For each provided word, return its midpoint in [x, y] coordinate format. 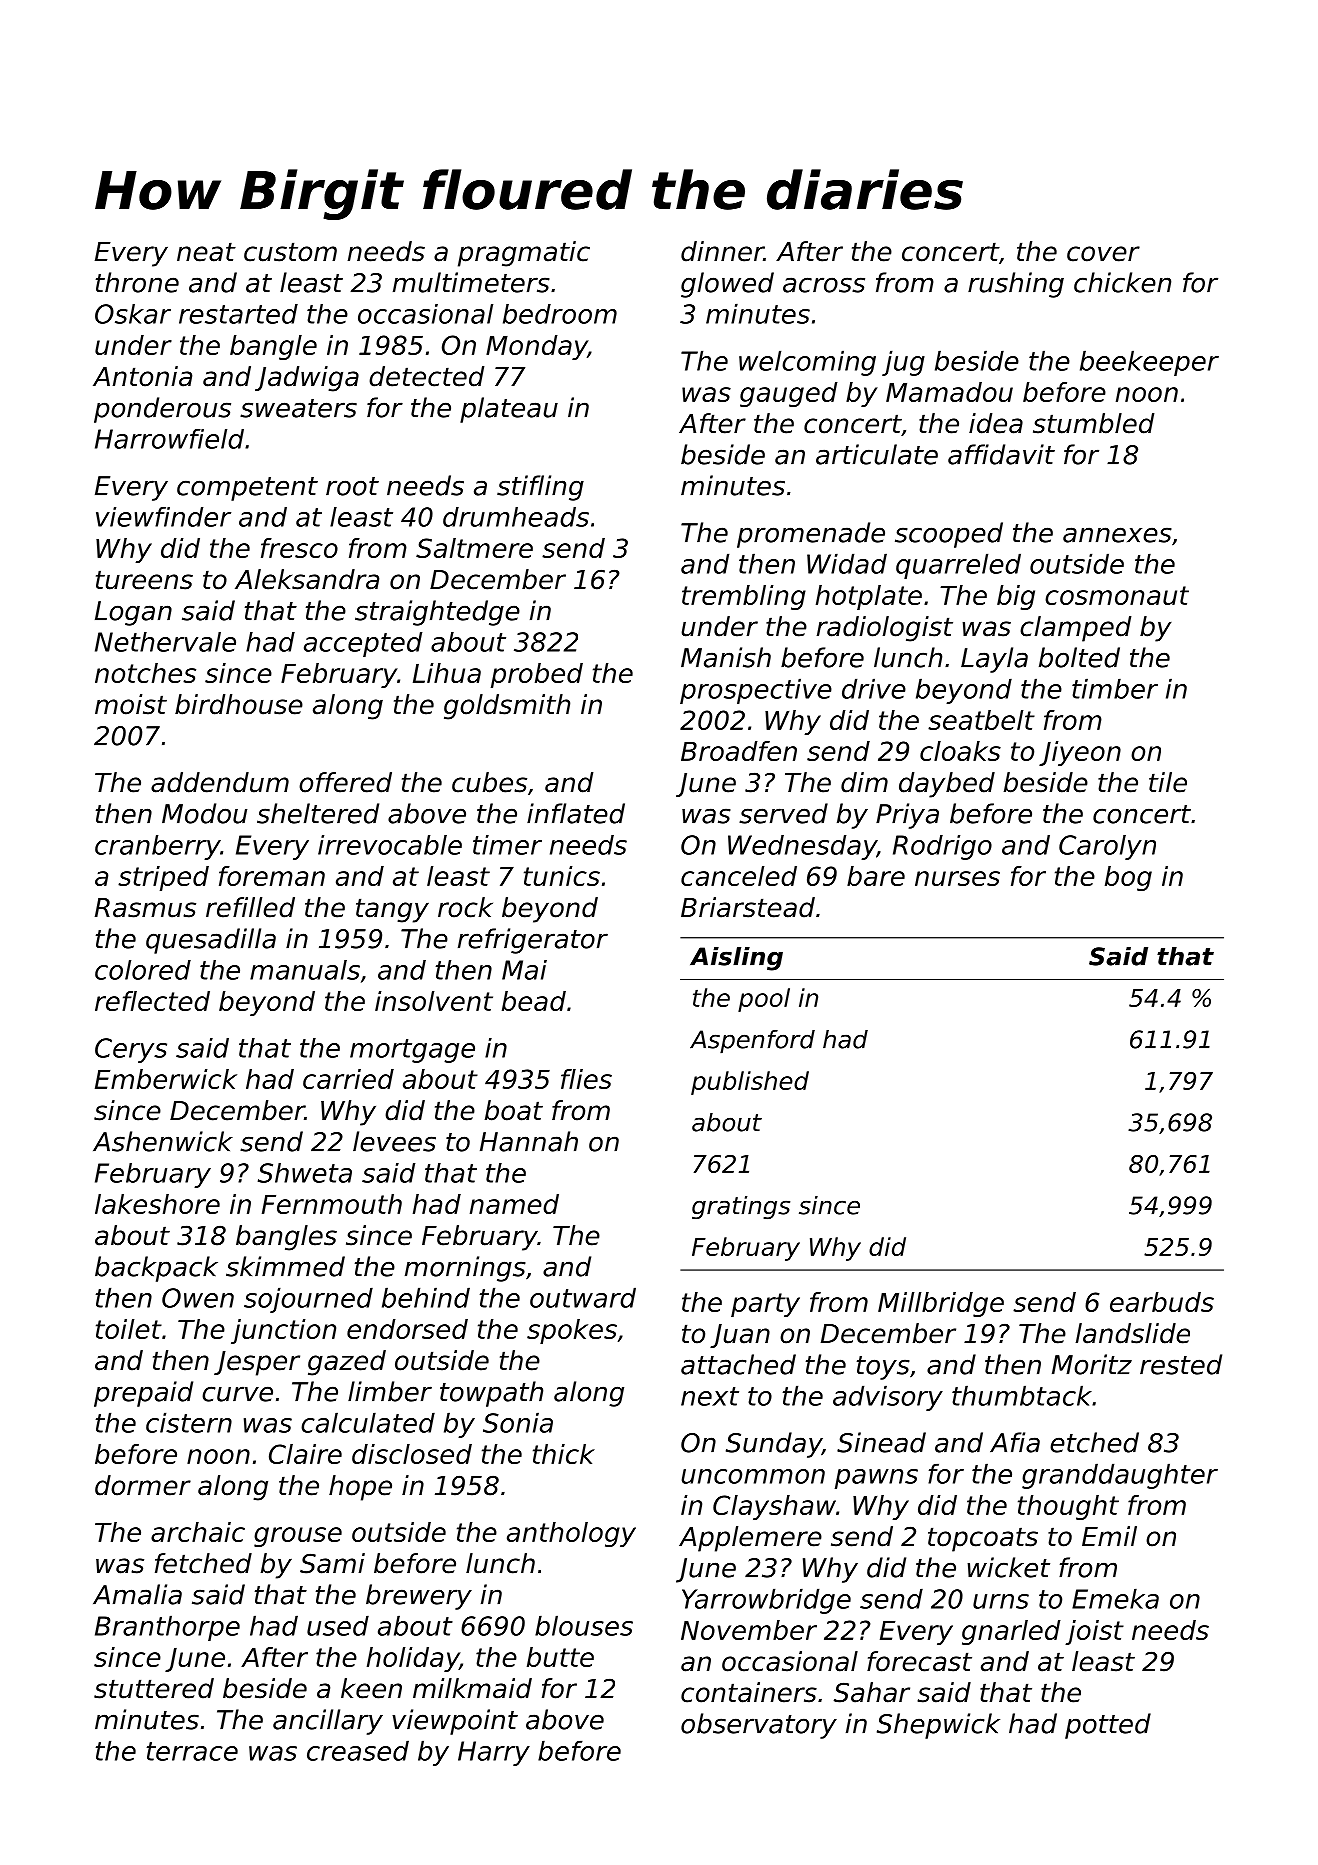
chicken [1122, 282]
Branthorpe [167, 1628]
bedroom [560, 314]
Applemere [750, 1539]
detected [426, 376]
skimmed [285, 1266]
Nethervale [165, 642]
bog [1128, 878]
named [514, 1204]
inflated [576, 813]
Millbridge [941, 1304]
